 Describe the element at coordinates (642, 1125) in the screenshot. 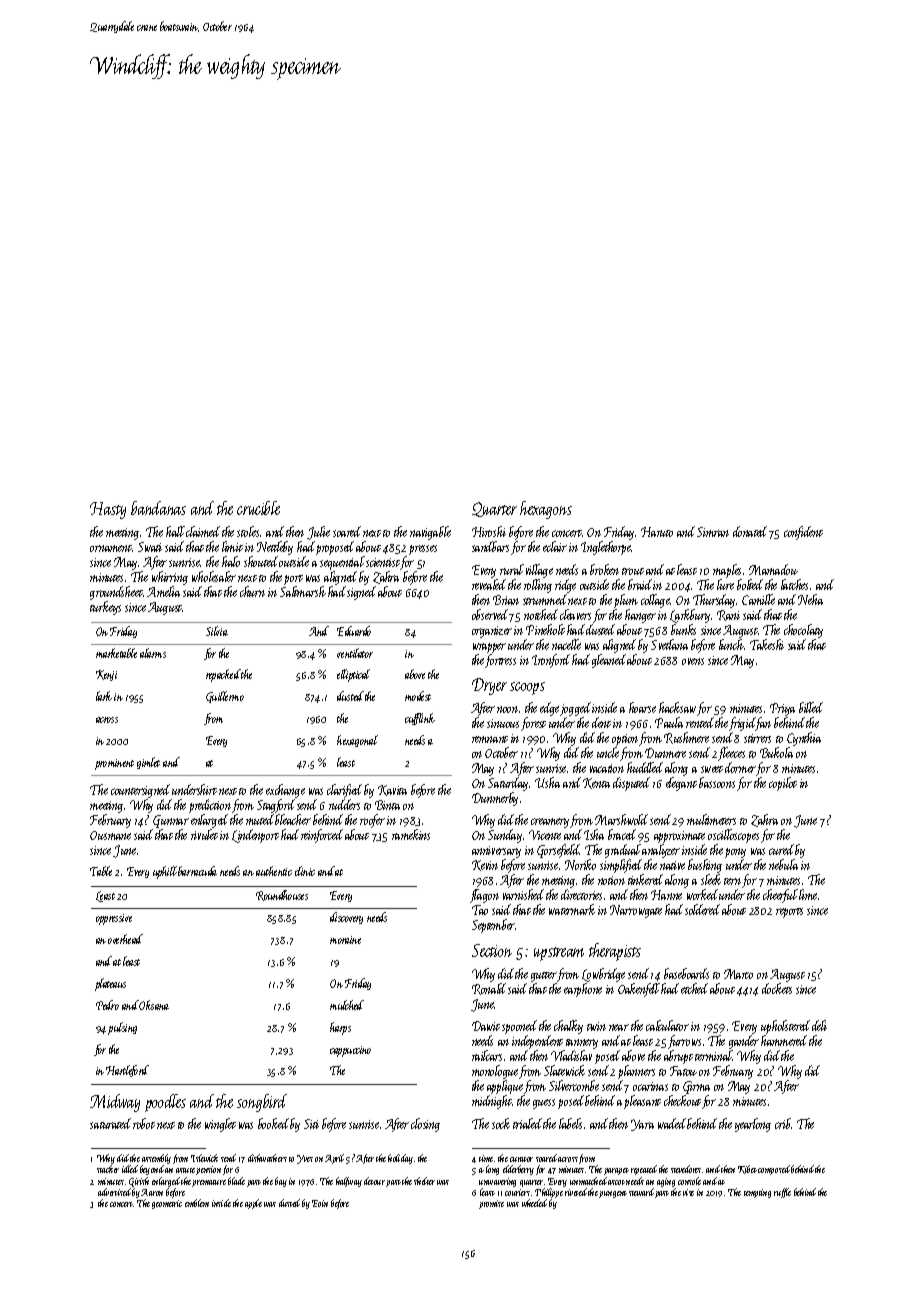

I see `Yara` at that location.
